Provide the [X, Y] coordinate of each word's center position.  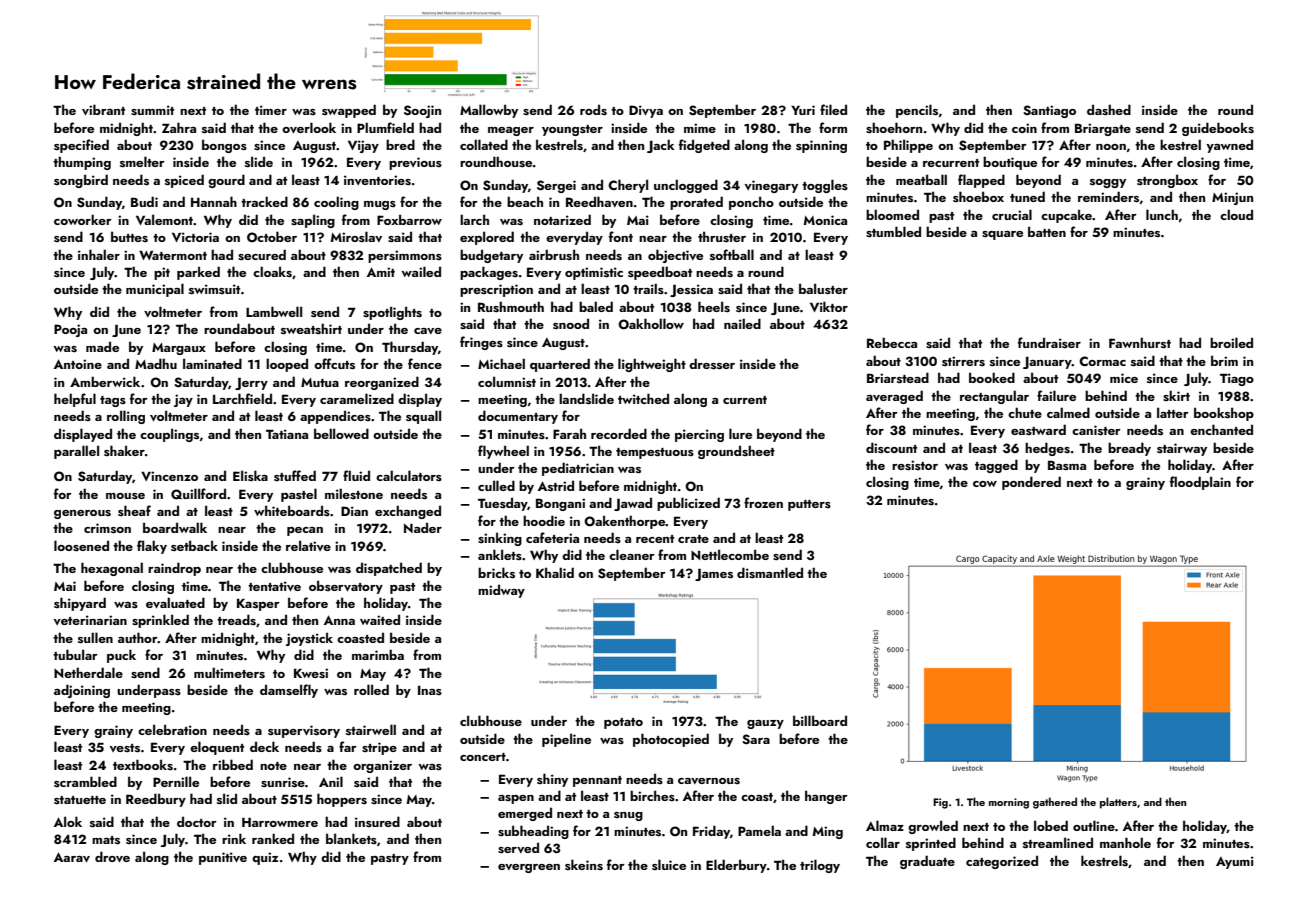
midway [501, 591]
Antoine [78, 364]
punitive [223, 858]
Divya [646, 111]
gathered [1055, 803]
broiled [1231, 342]
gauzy [765, 724]
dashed [1109, 110]
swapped [349, 111]
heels [714, 307]
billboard [820, 720]
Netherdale [88, 672]
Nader [423, 527]
